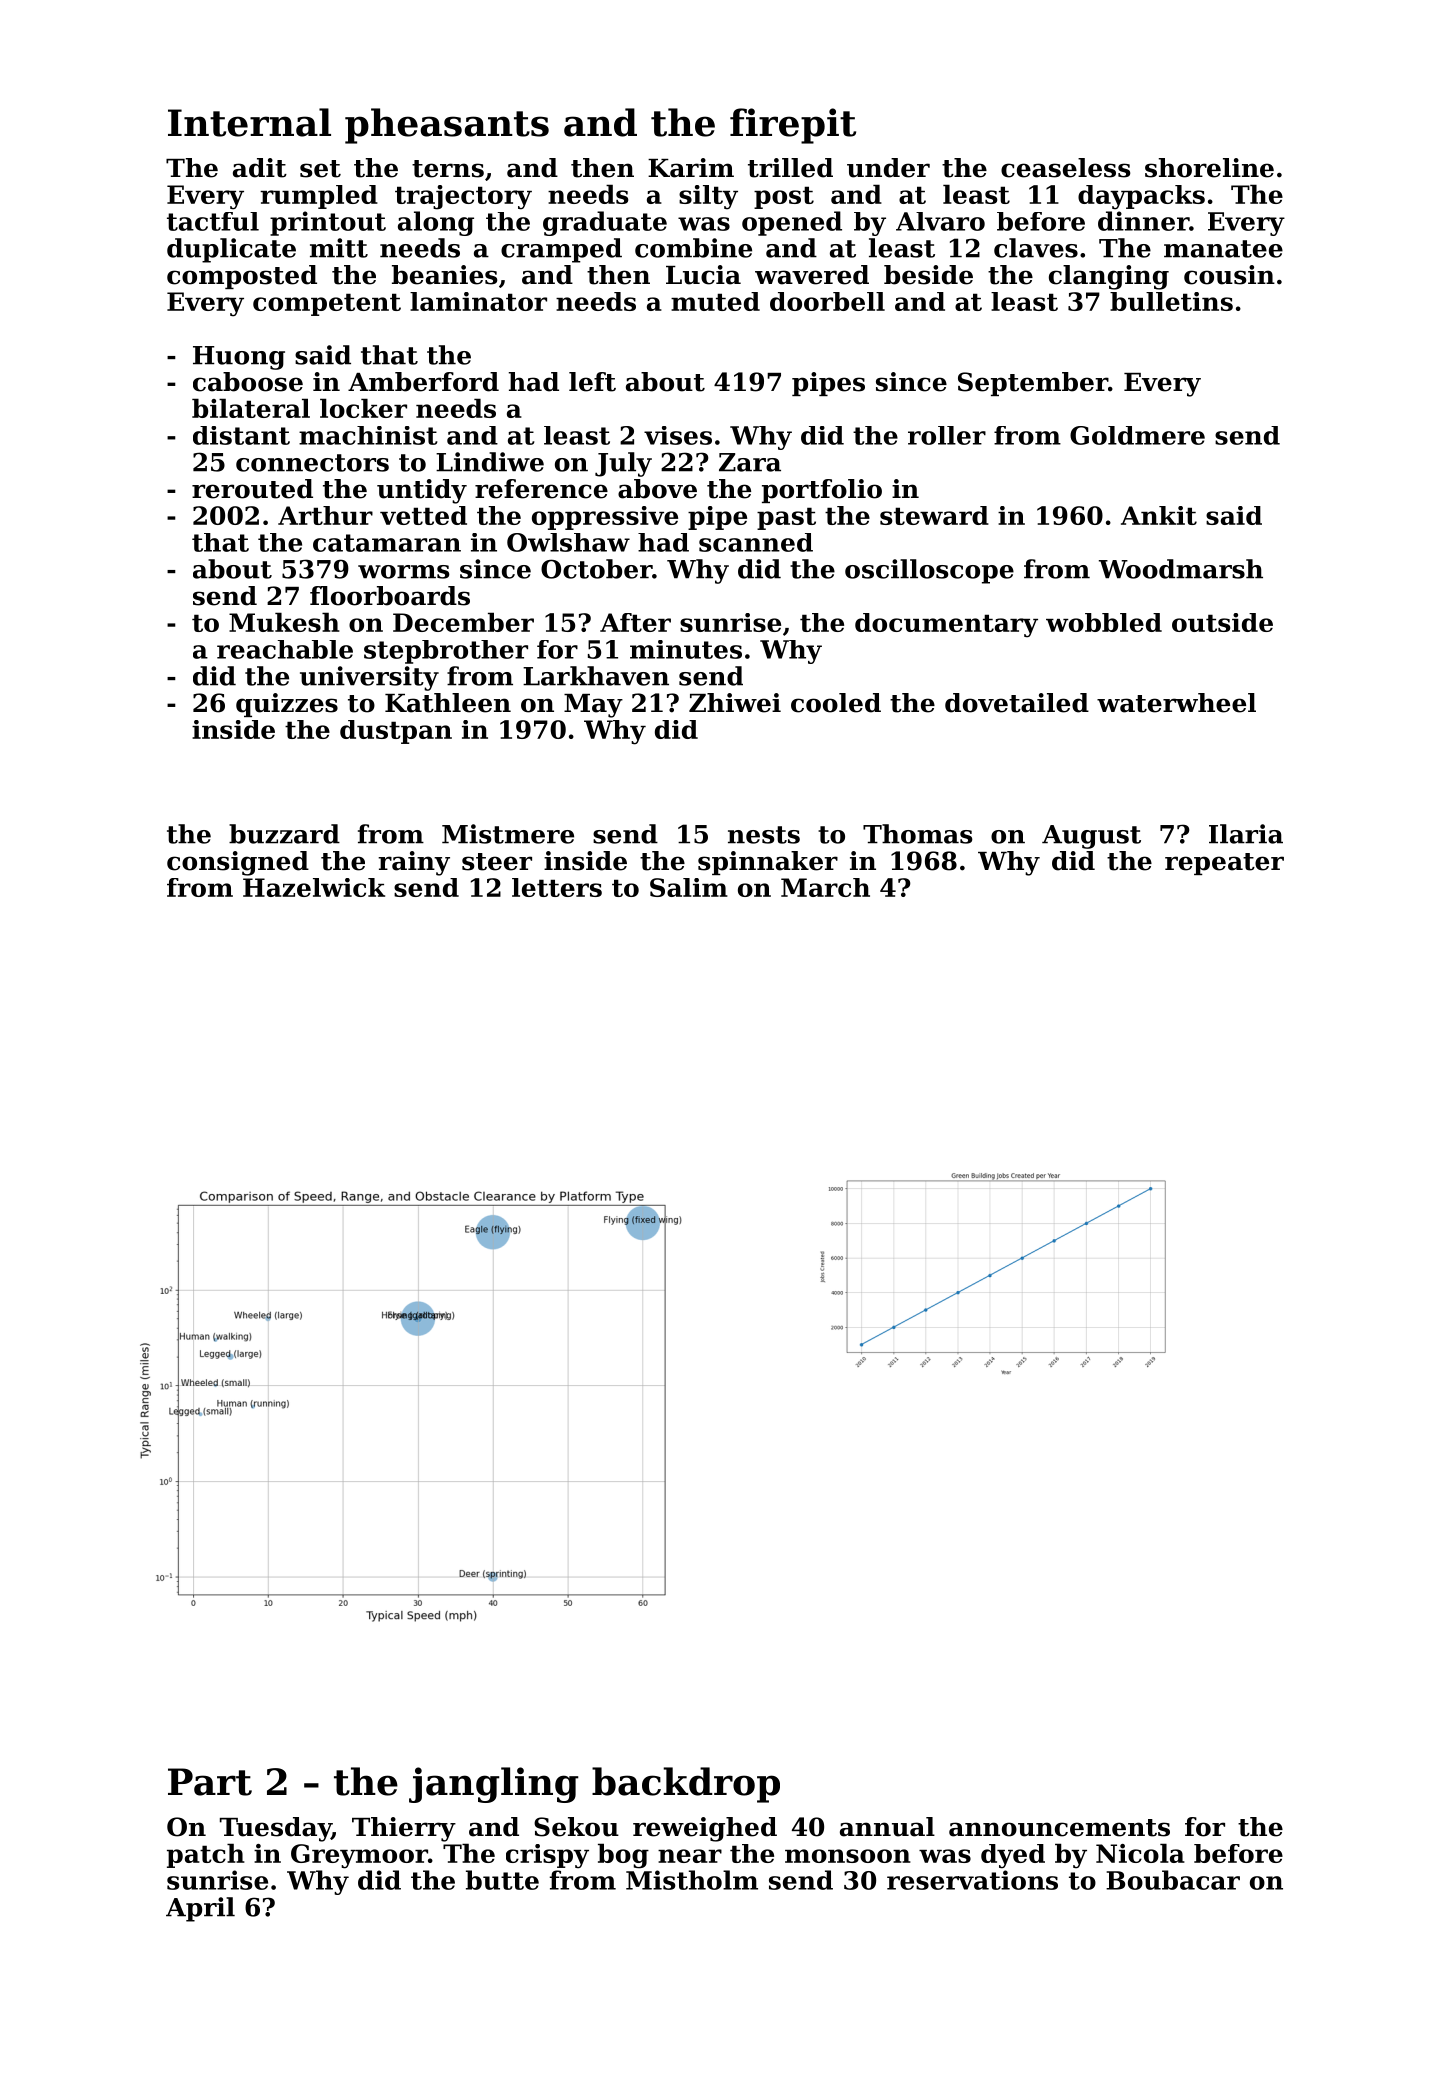 Image resolution: width=1450 pixels, height=2100 pixels. I want to click on repeater, so click(1224, 864).
